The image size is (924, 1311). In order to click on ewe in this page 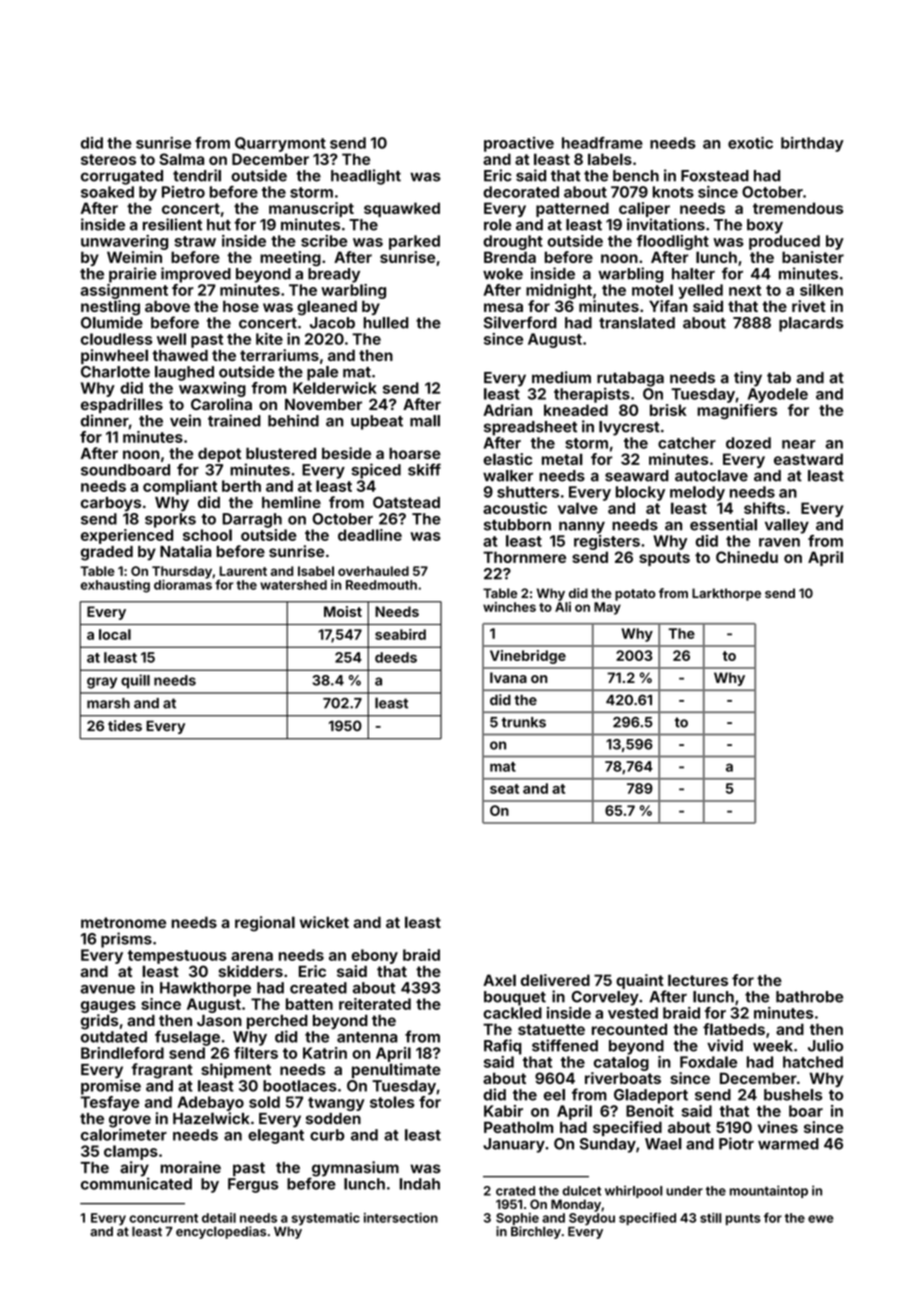, I will do `click(821, 1219)`.
